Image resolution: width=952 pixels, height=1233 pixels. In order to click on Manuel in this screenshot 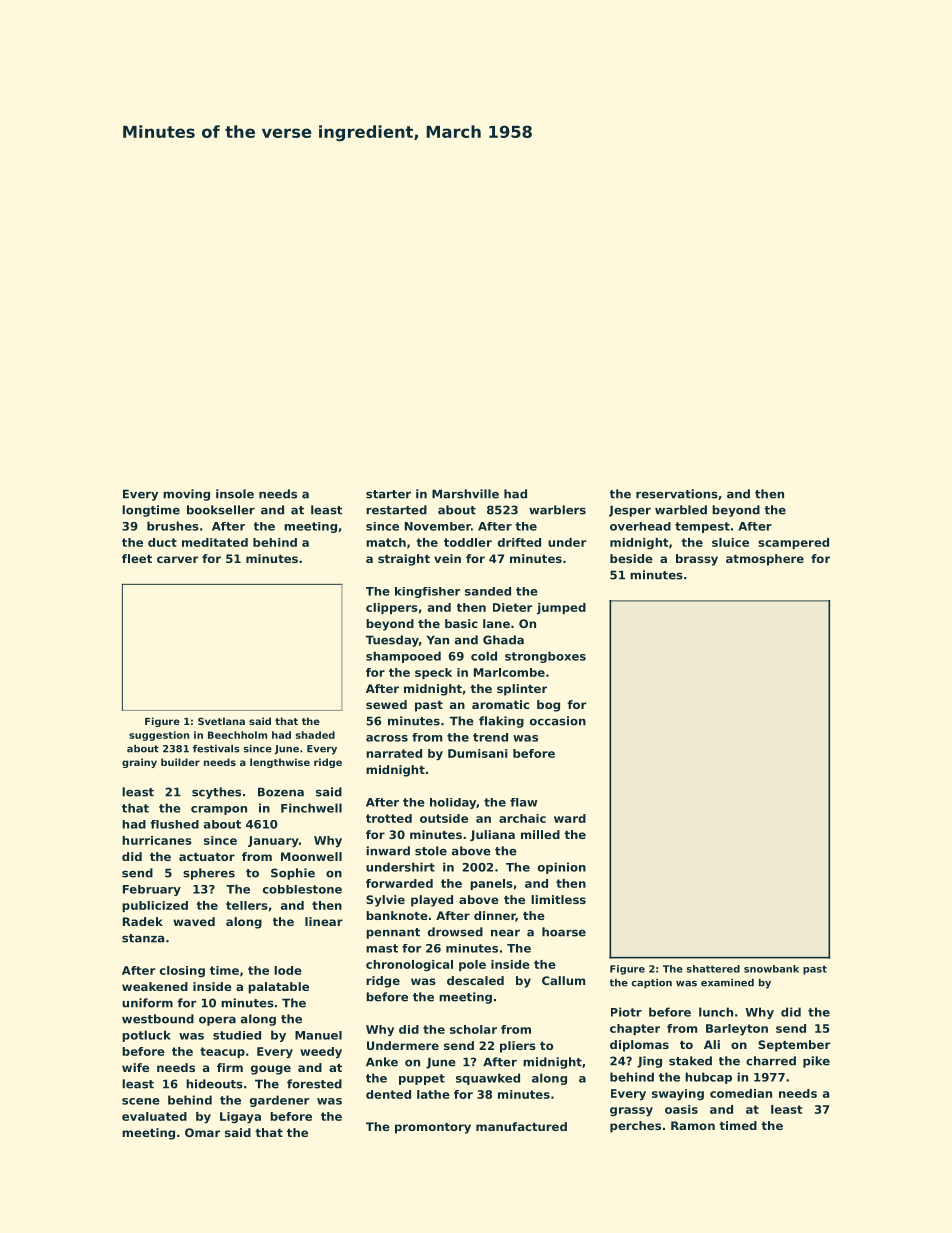, I will do `click(318, 1035)`.
